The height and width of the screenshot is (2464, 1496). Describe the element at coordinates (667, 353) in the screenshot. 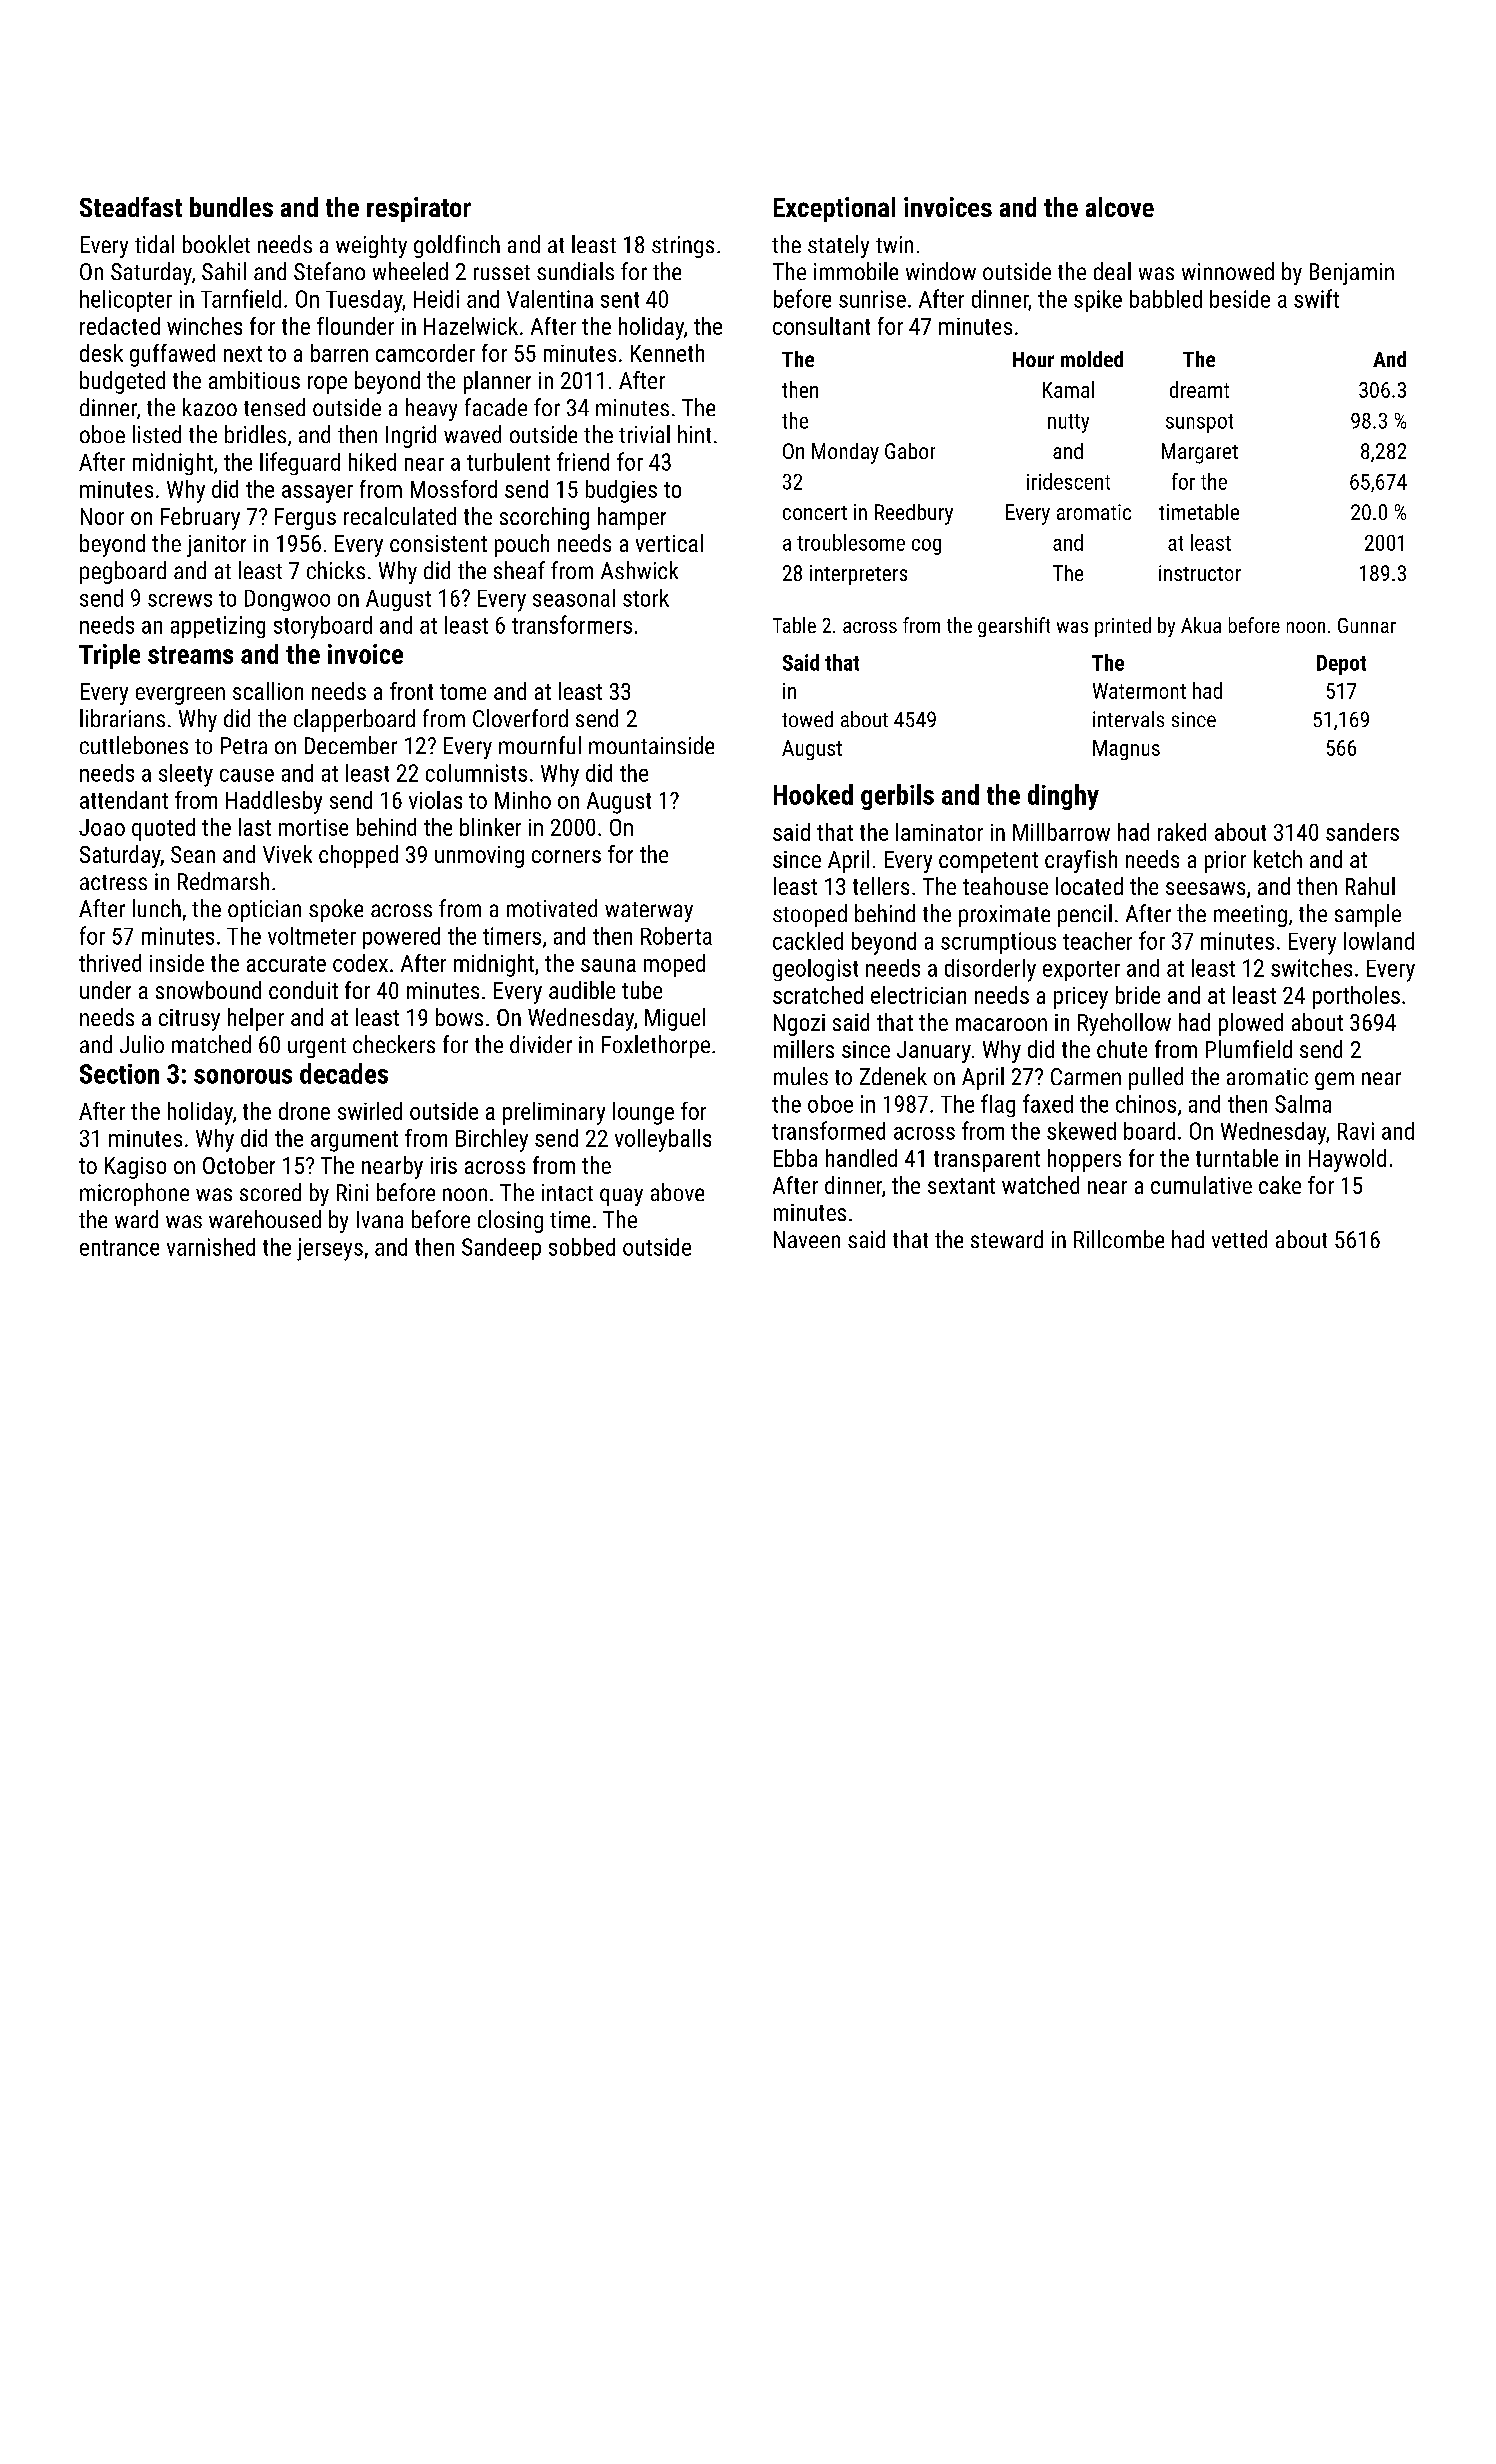

I see `Kenneth` at that location.
